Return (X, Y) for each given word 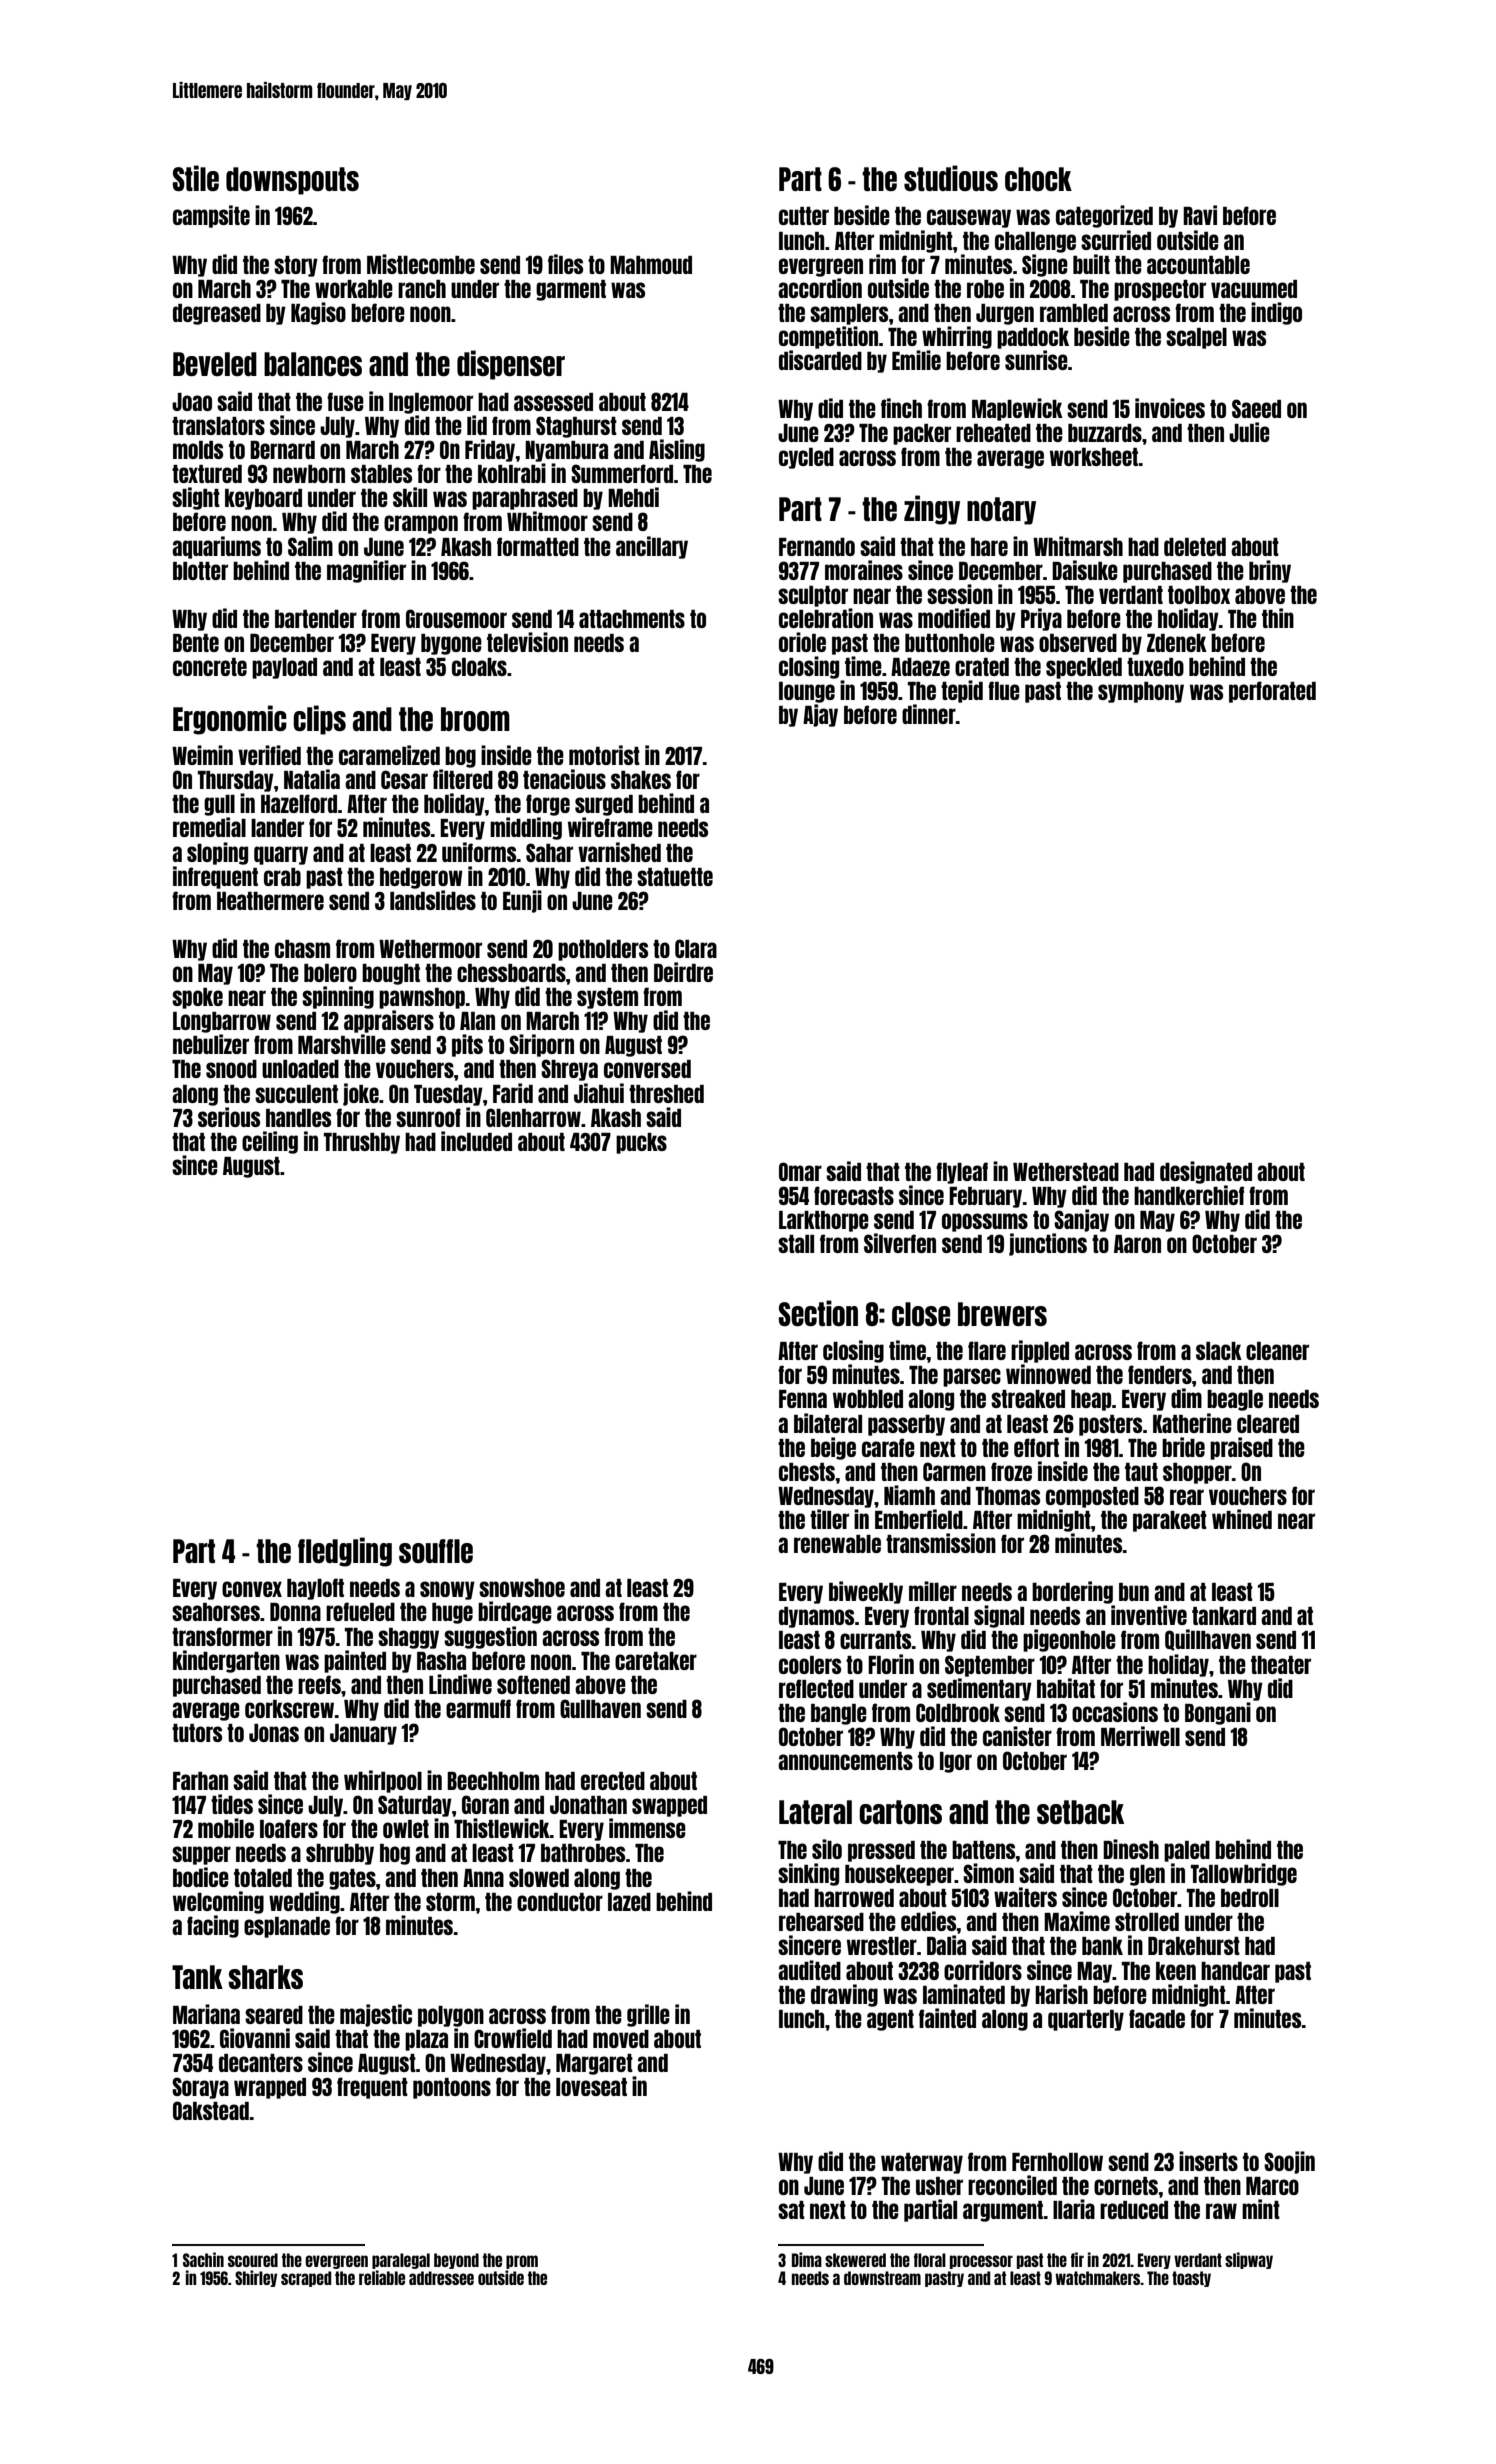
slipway (1249, 2260)
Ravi (1200, 215)
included (476, 1141)
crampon (421, 524)
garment (571, 290)
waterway (922, 2163)
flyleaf (962, 1173)
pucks (641, 1143)
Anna (483, 1878)
